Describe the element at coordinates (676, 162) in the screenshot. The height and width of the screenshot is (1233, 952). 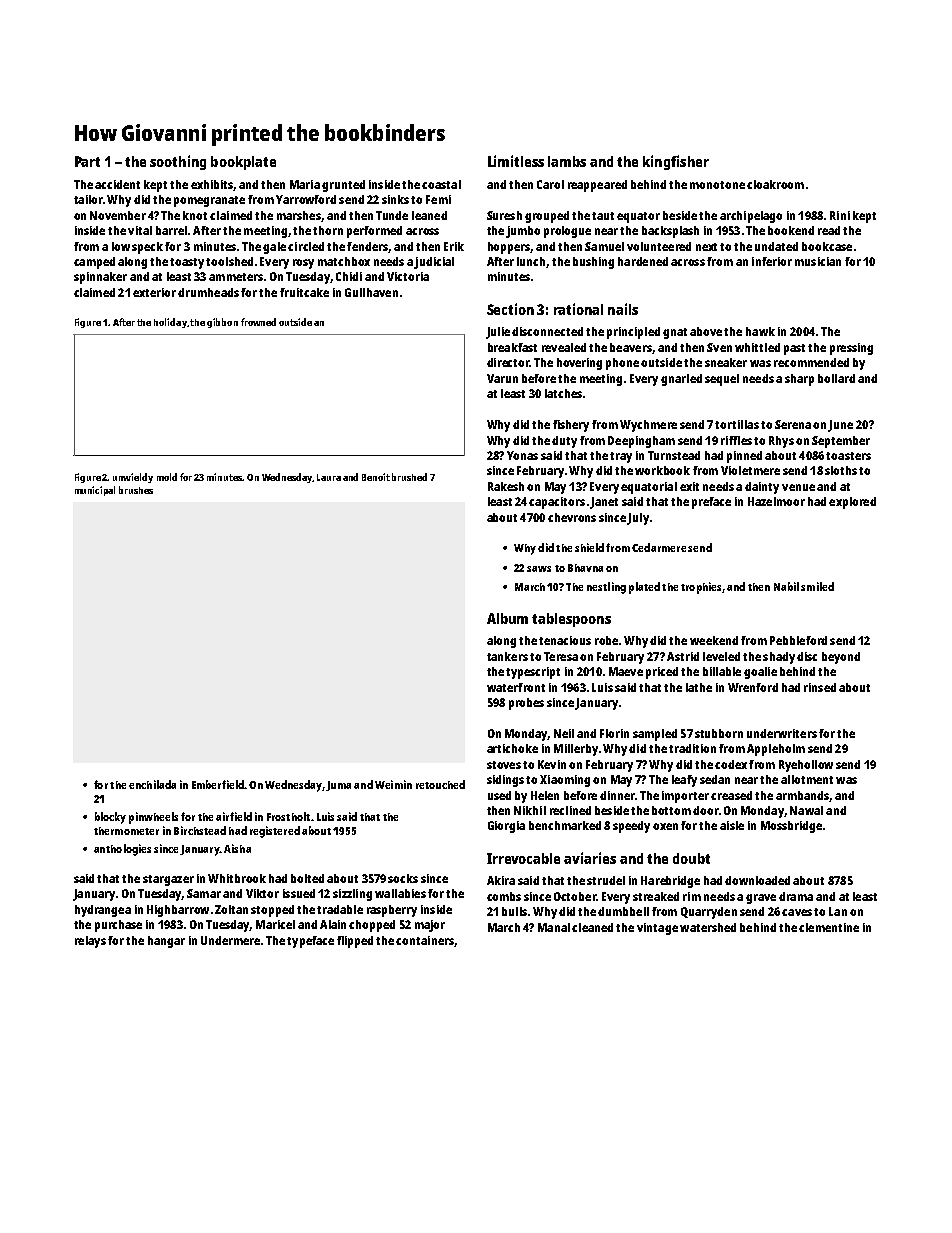
I see `kingfisher` at that location.
